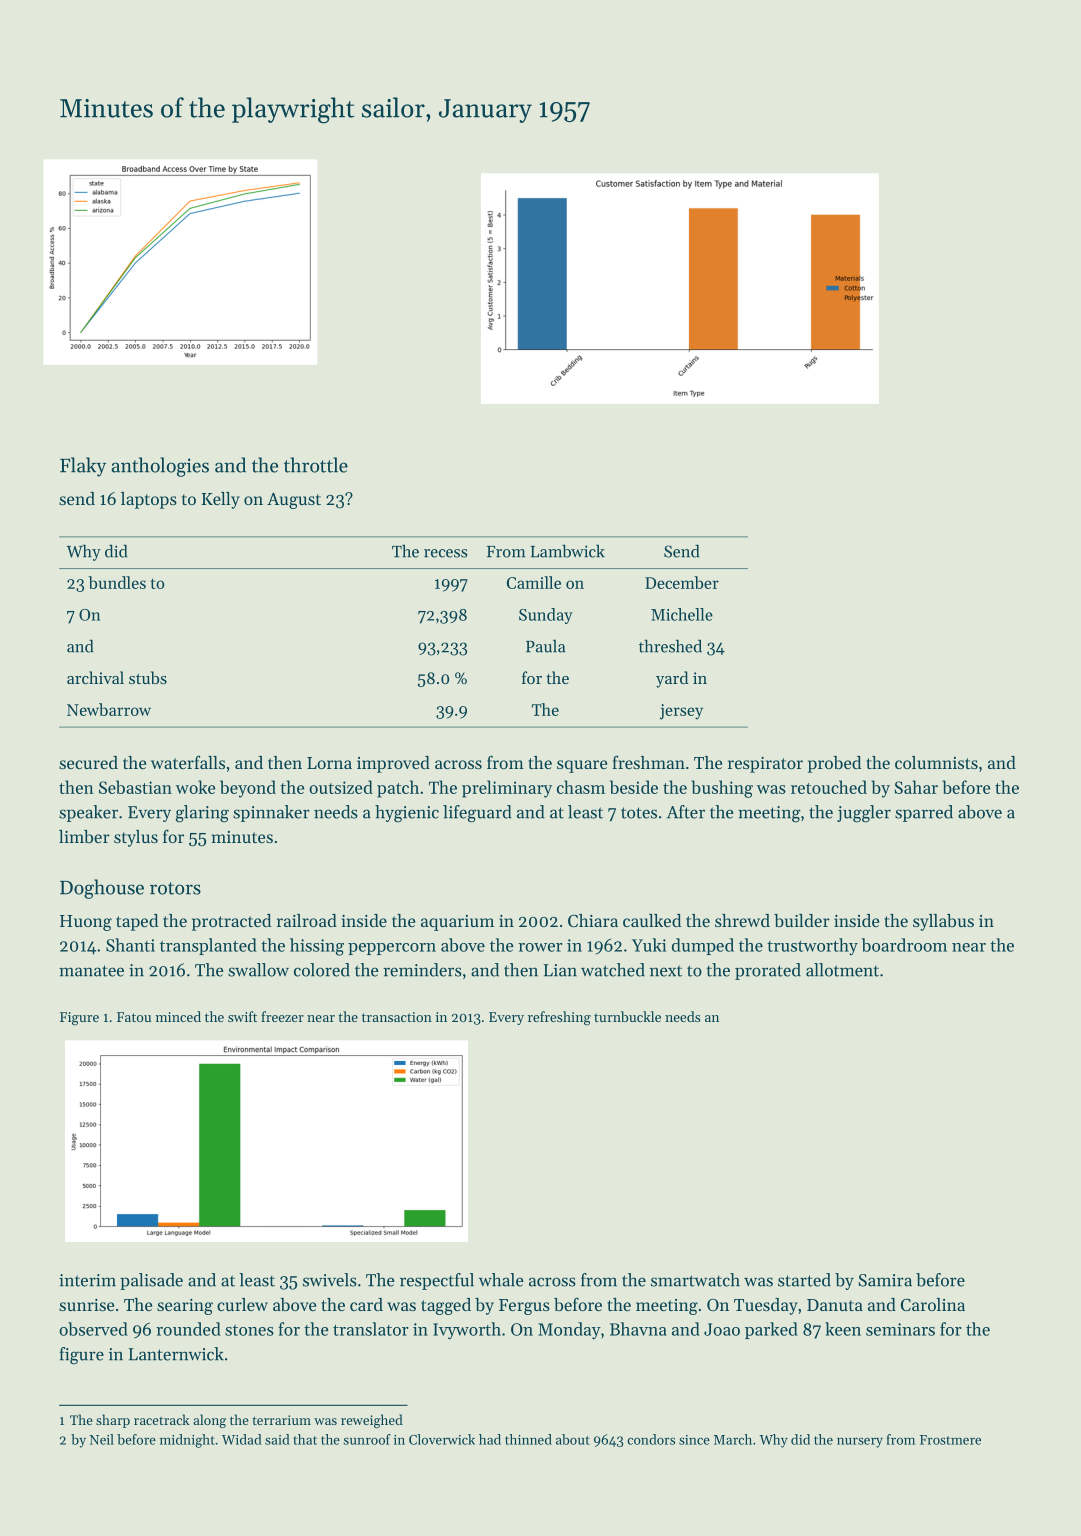  I want to click on speaker, so click(88, 813).
